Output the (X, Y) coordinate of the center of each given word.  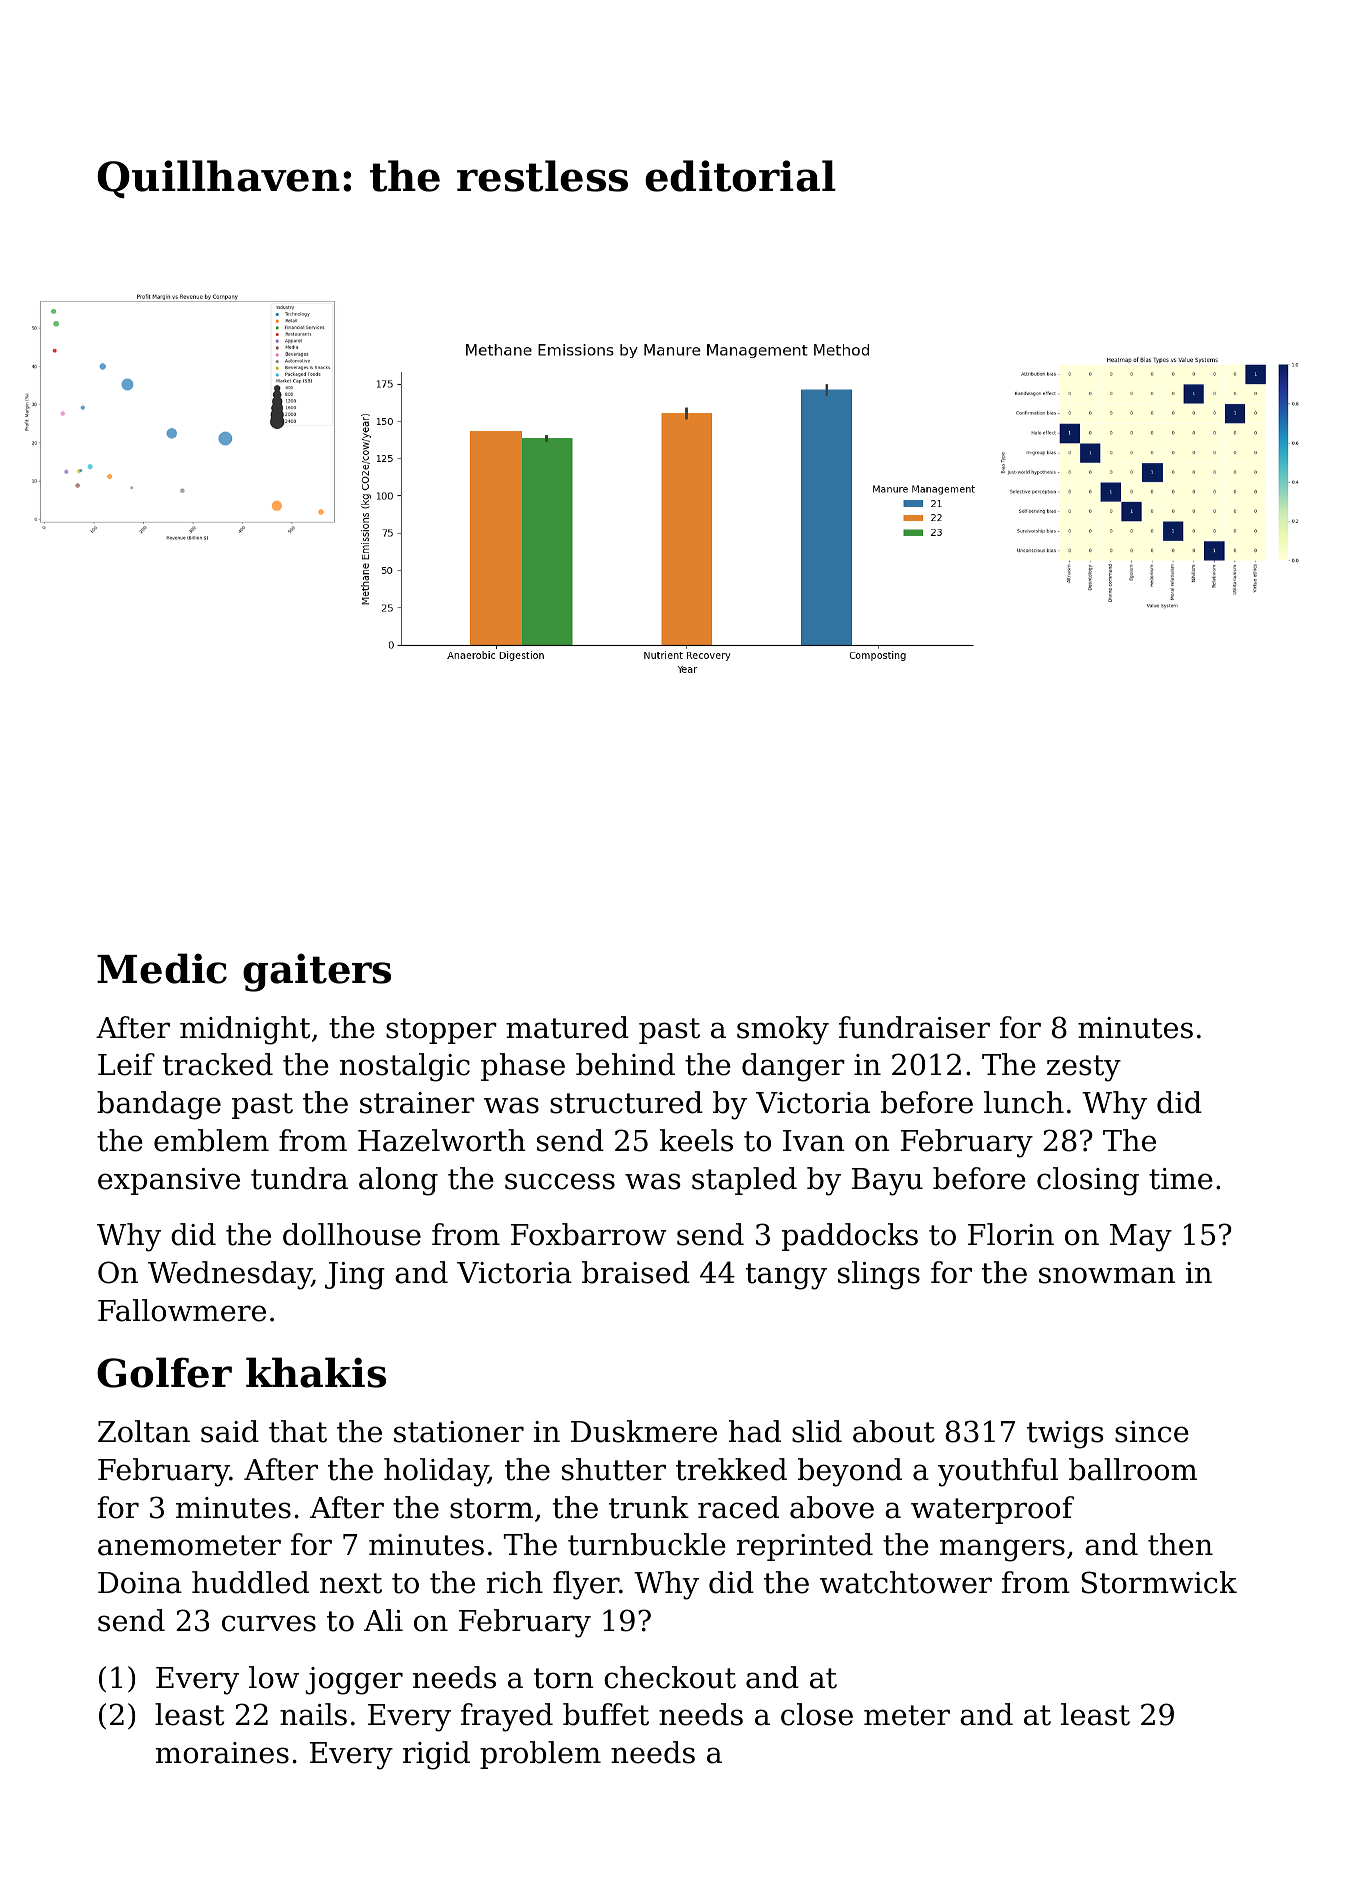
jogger (354, 1681)
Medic (162, 968)
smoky (783, 1030)
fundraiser (914, 1027)
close (817, 1714)
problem (540, 1755)
